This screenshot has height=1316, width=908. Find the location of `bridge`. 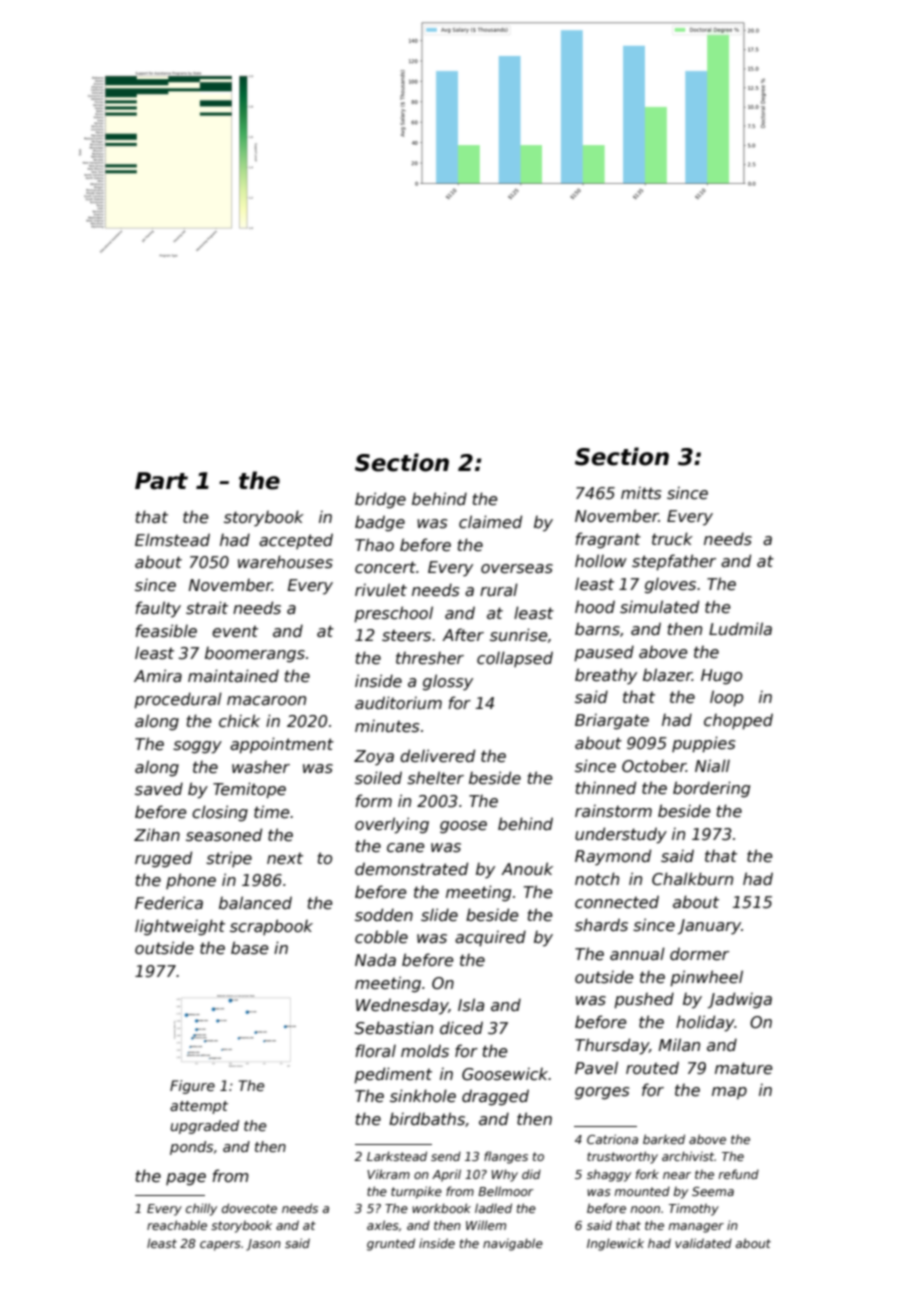

bridge is located at coordinates (380, 500).
